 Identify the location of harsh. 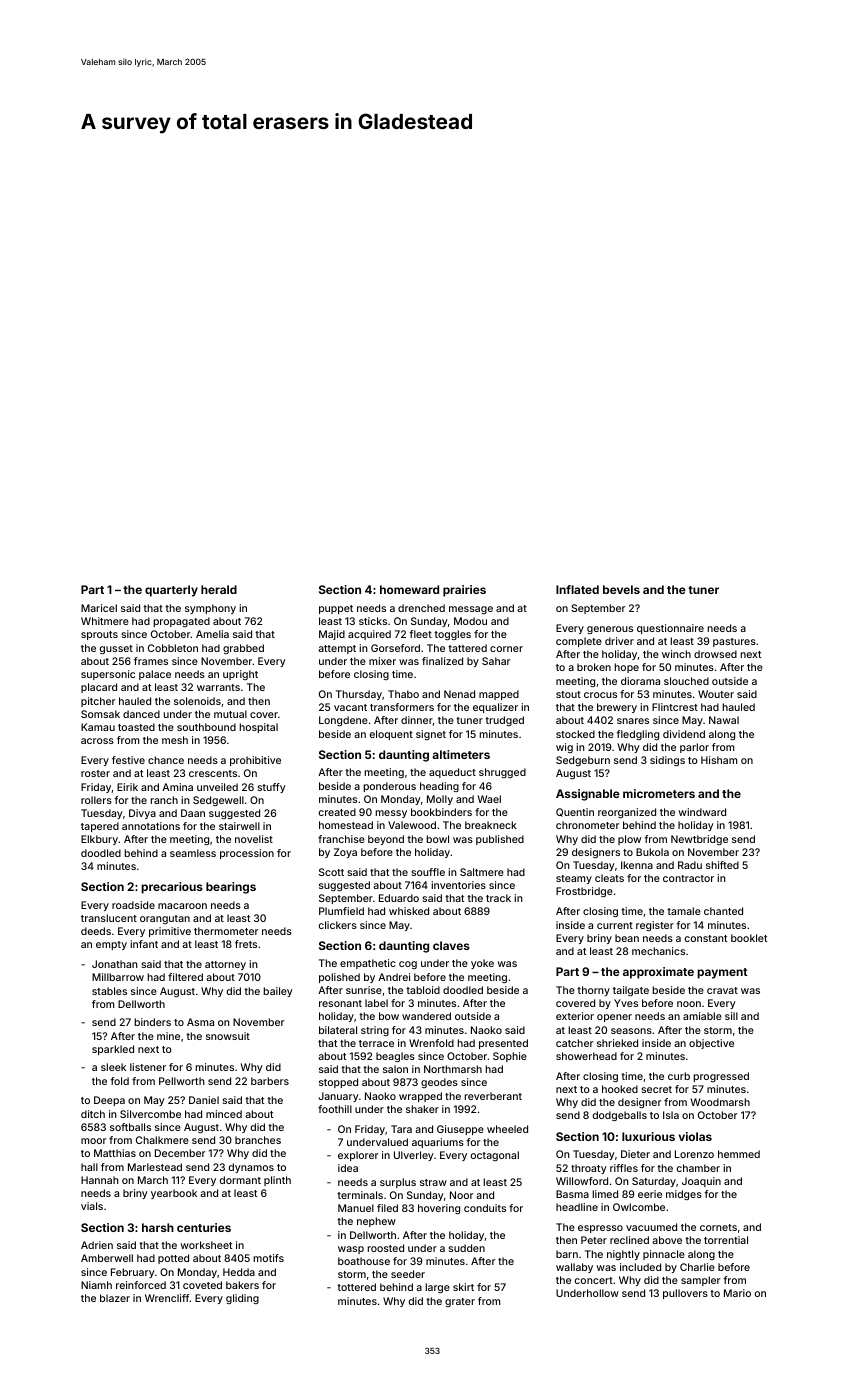
(158, 1227).
